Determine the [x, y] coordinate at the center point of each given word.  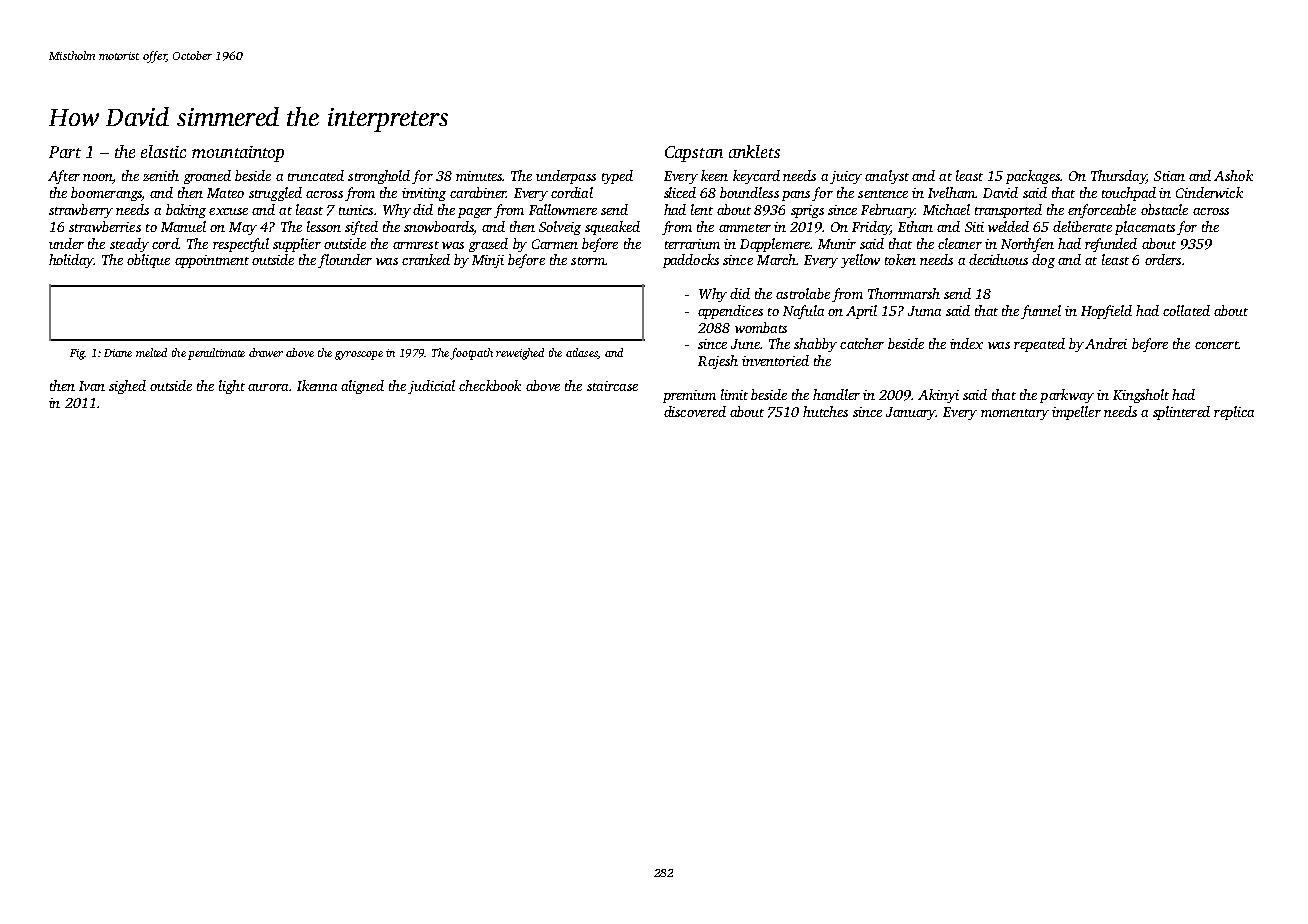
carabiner [478, 192]
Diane [118, 353]
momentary [1015, 414]
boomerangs [106, 194]
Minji [488, 261]
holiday [71, 261]
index [966, 343]
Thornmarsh [904, 293]
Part [65, 152]
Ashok [1233, 175]
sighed [127, 387]
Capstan [694, 154]
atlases [581, 352]
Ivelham [951, 192]
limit [734, 394]
